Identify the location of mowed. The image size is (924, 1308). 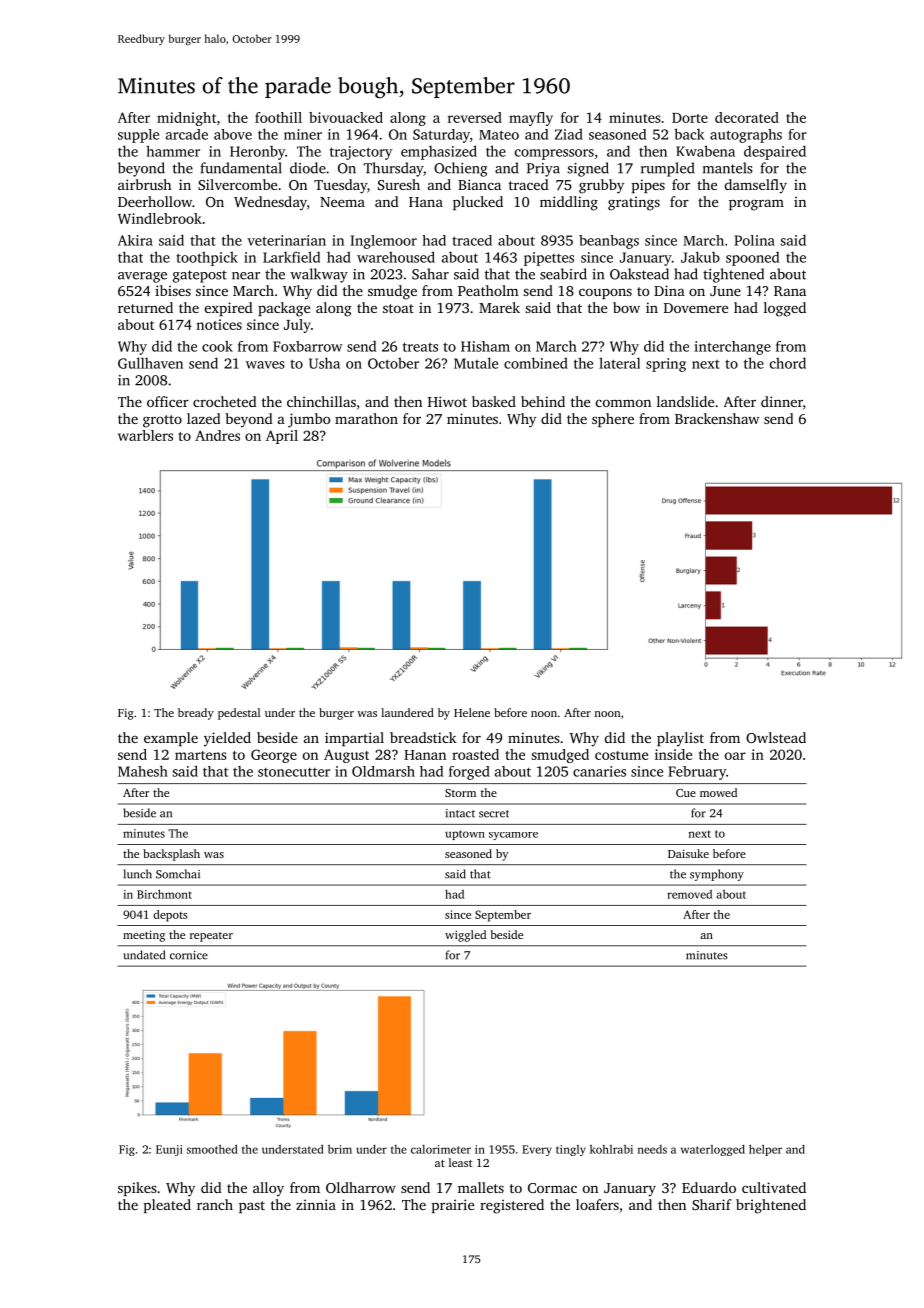
(718, 792).
